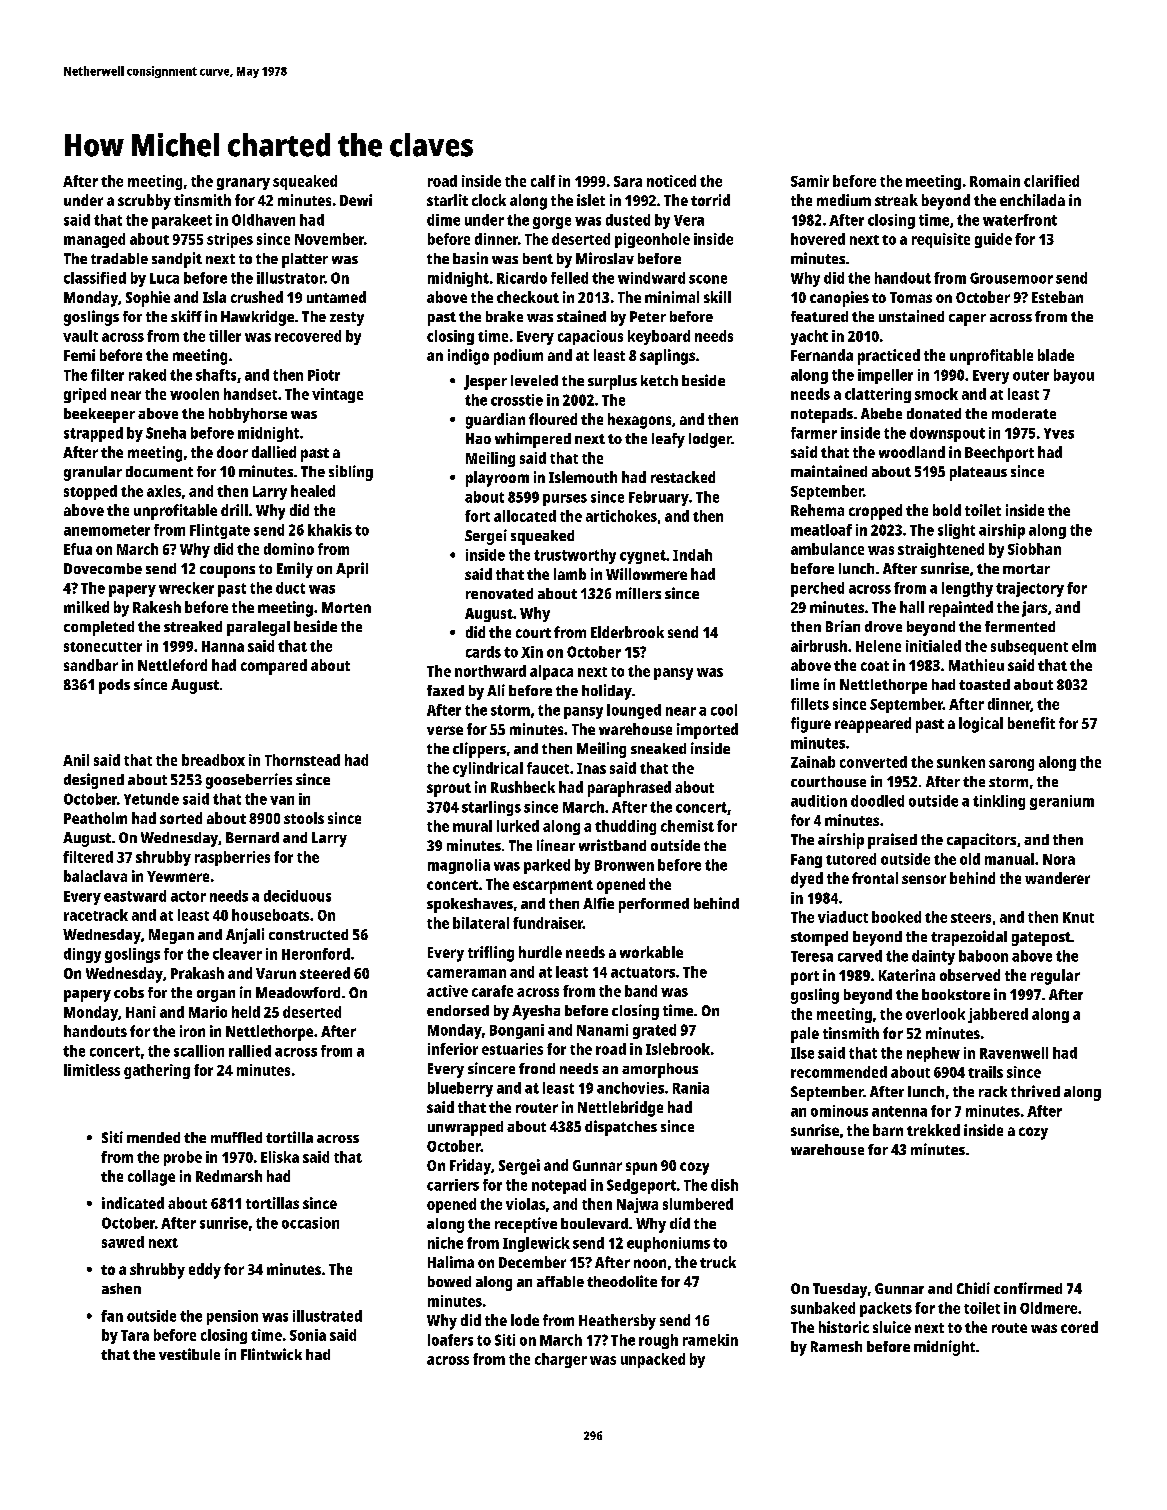 Image resolution: width=1167 pixels, height=1510 pixels. Describe the element at coordinates (896, 917) in the page. I see `booked` at that location.
